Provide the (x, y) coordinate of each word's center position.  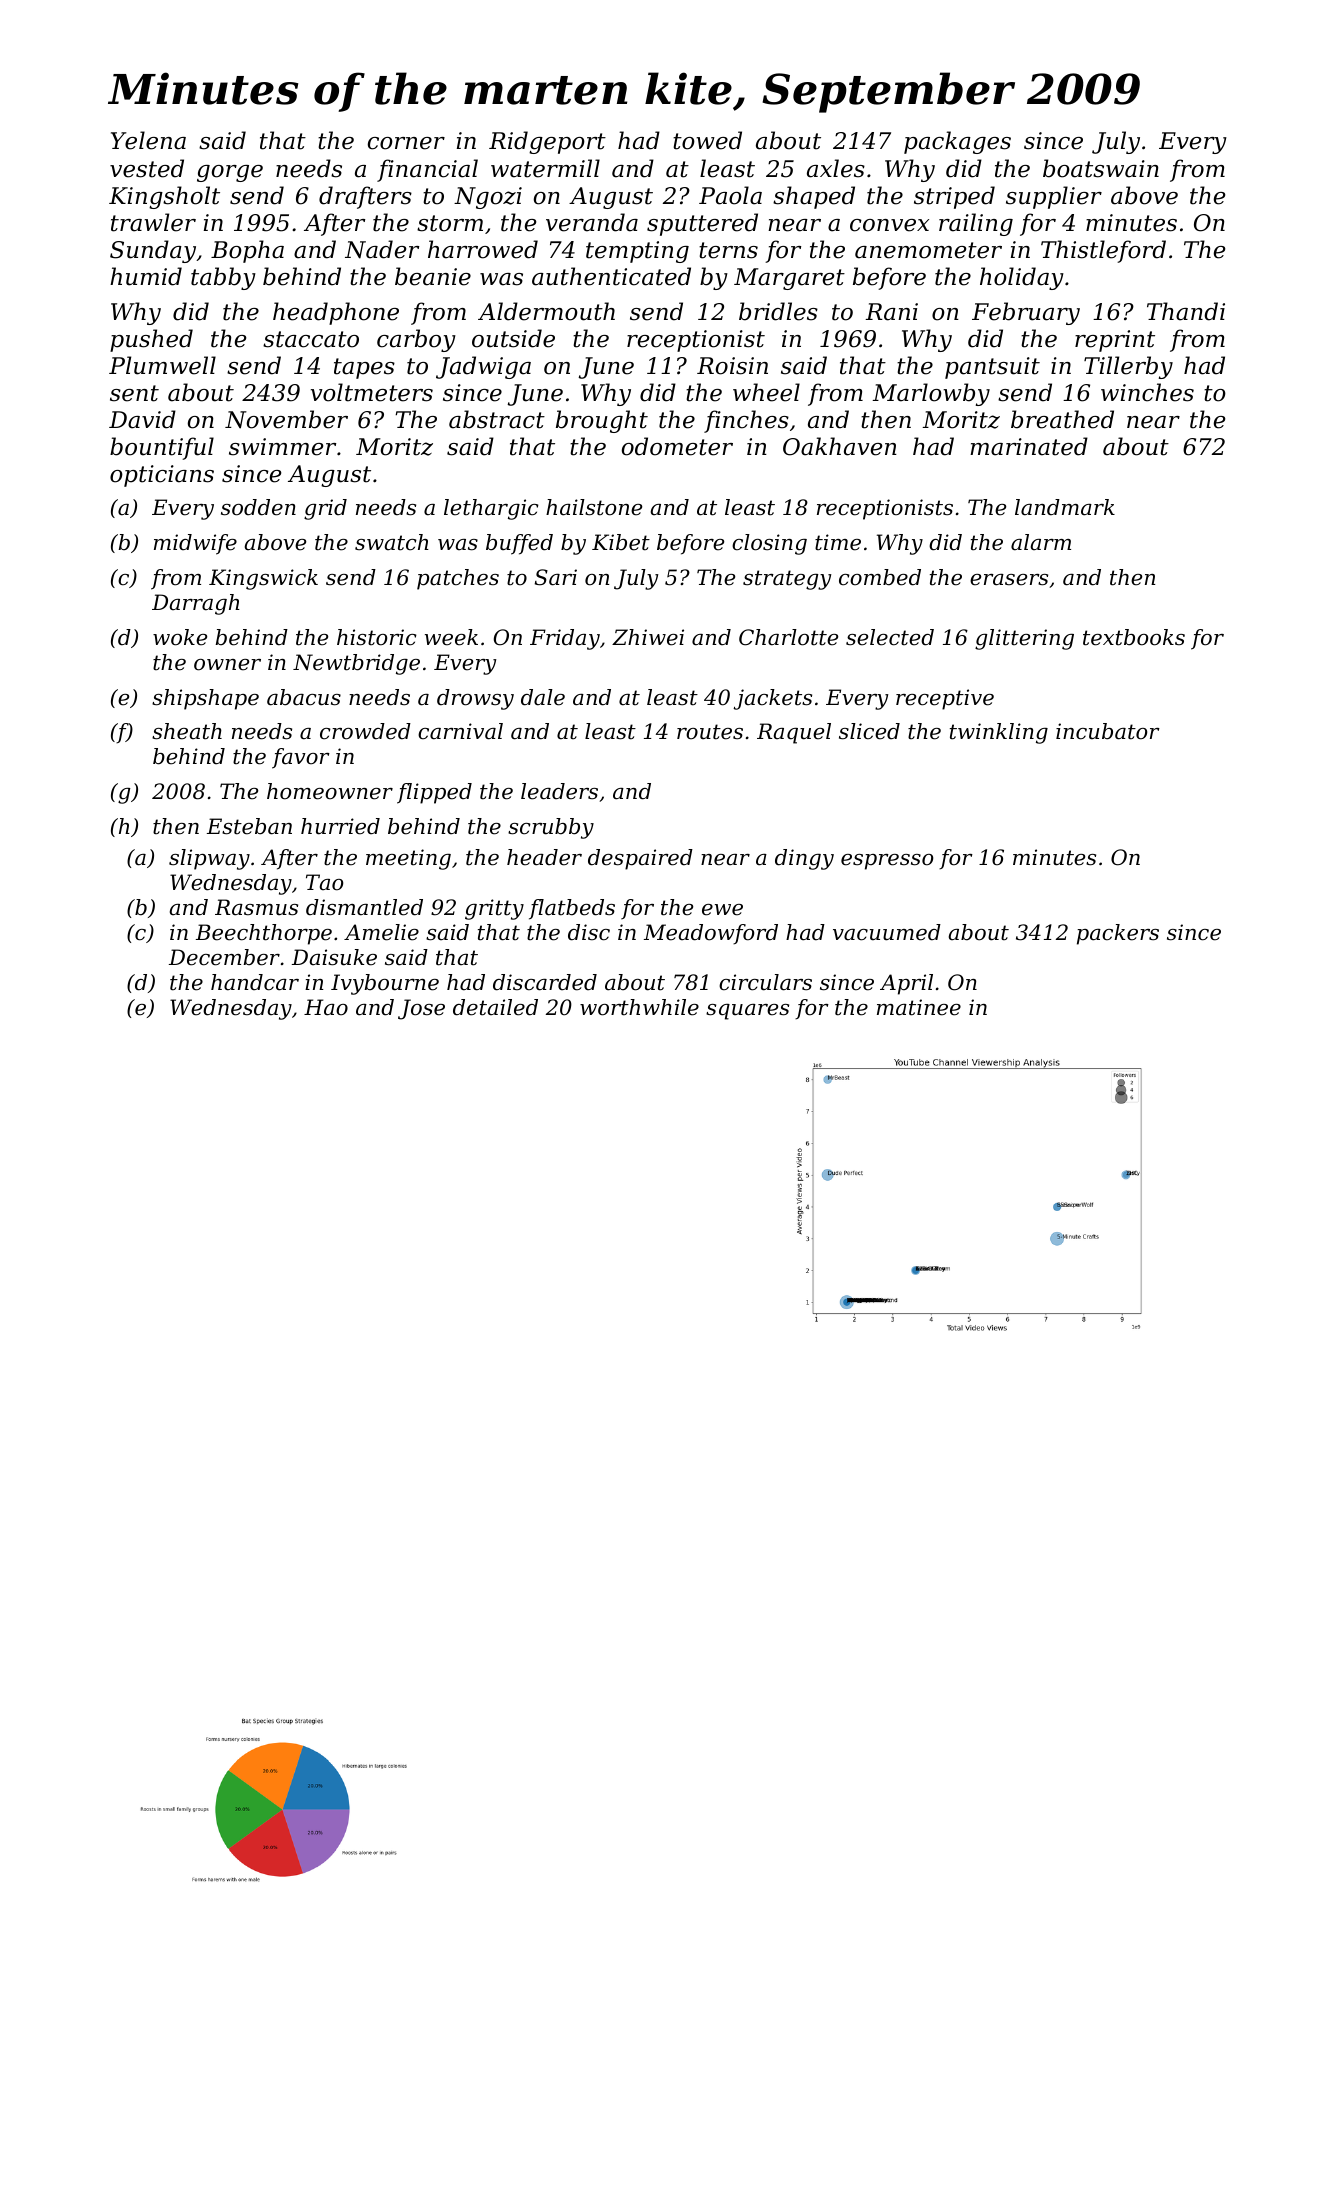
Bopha (247, 251)
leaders (559, 791)
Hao (326, 1007)
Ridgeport (547, 142)
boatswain (1101, 168)
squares (747, 1012)
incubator (1108, 731)
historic (377, 637)
